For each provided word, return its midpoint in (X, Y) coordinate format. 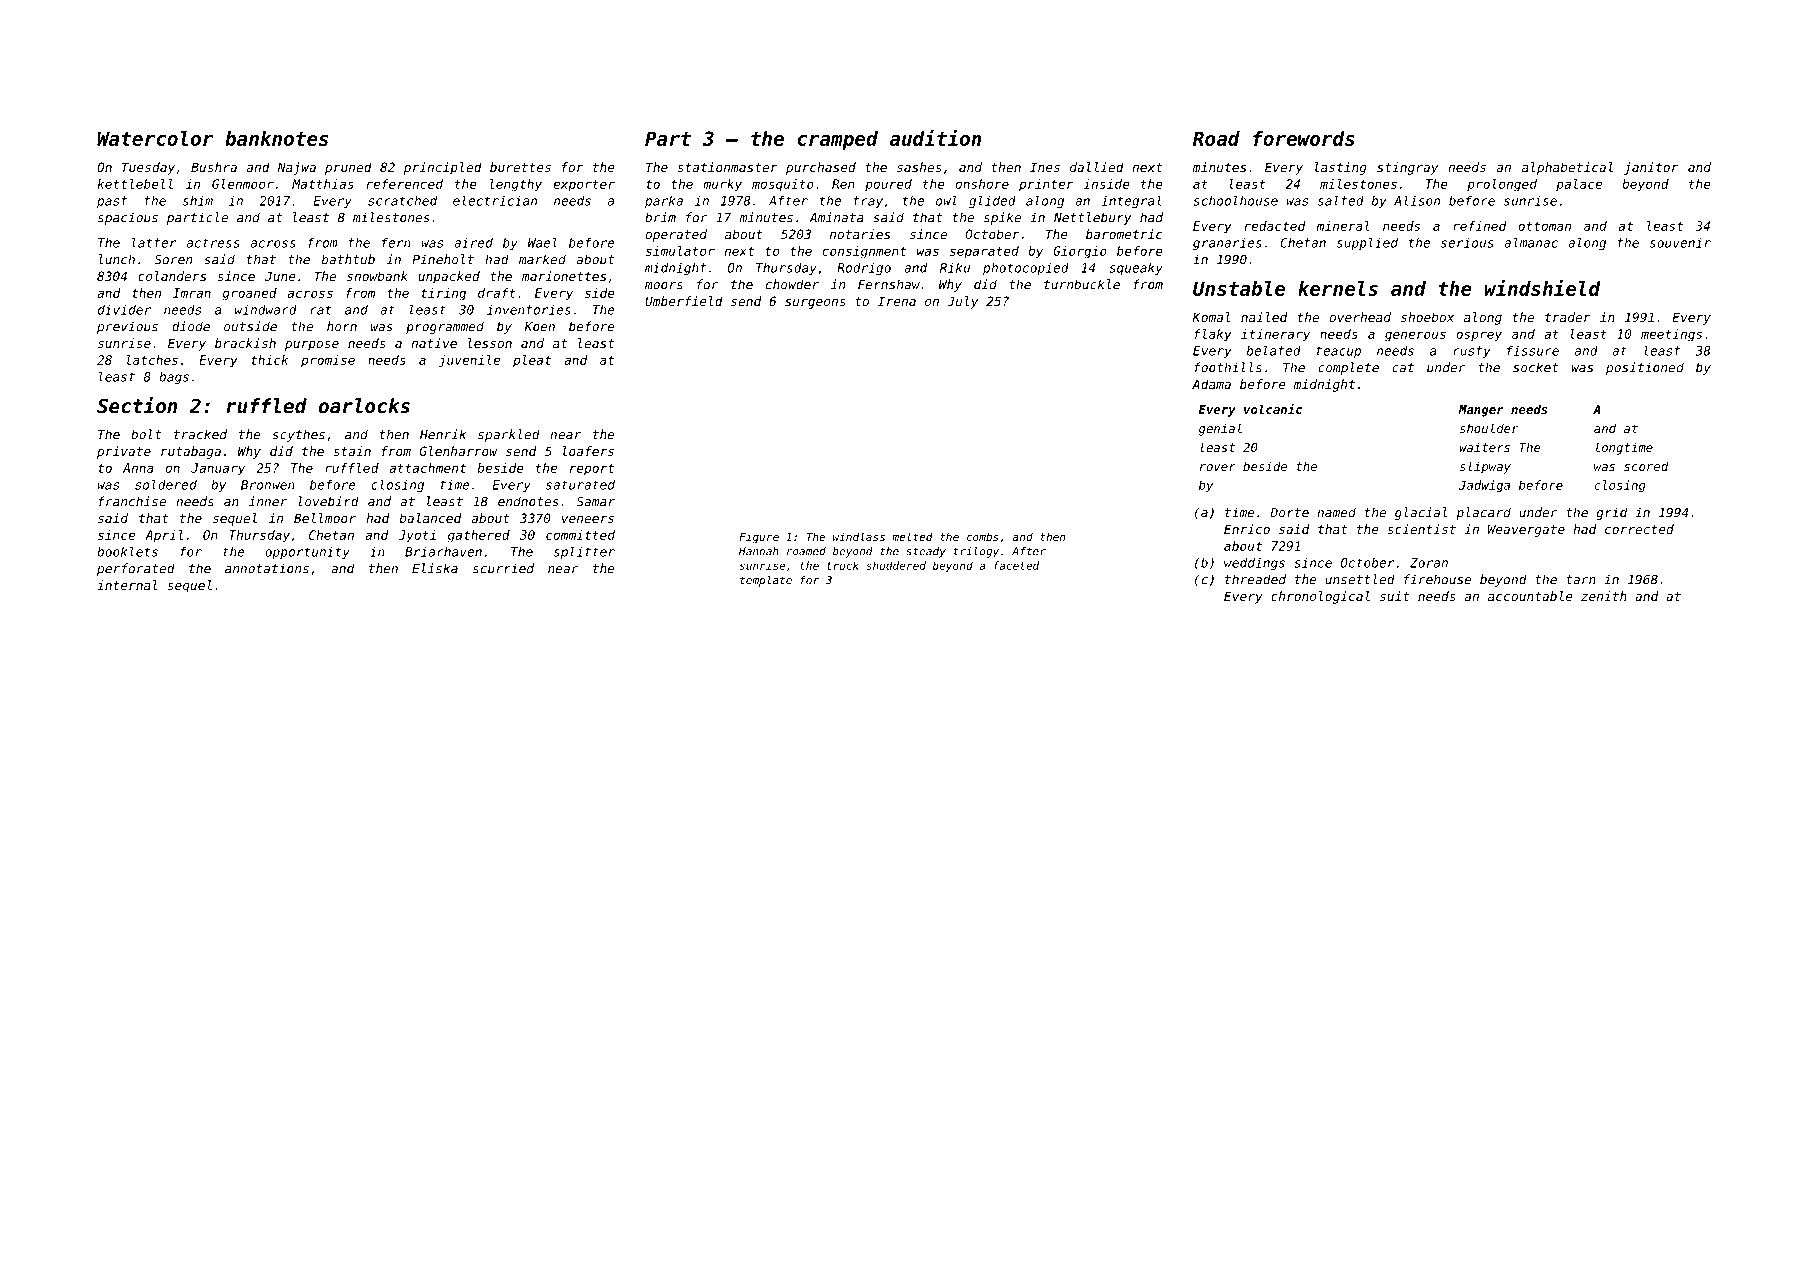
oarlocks (364, 406)
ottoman (1544, 226)
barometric (1124, 234)
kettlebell (135, 184)
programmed (445, 327)
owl (946, 200)
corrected (1639, 529)
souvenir (1680, 242)
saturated (580, 485)
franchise (132, 501)
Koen (540, 327)
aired (473, 242)
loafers (588, 451)
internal (127, 585)
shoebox (1427, 317)
